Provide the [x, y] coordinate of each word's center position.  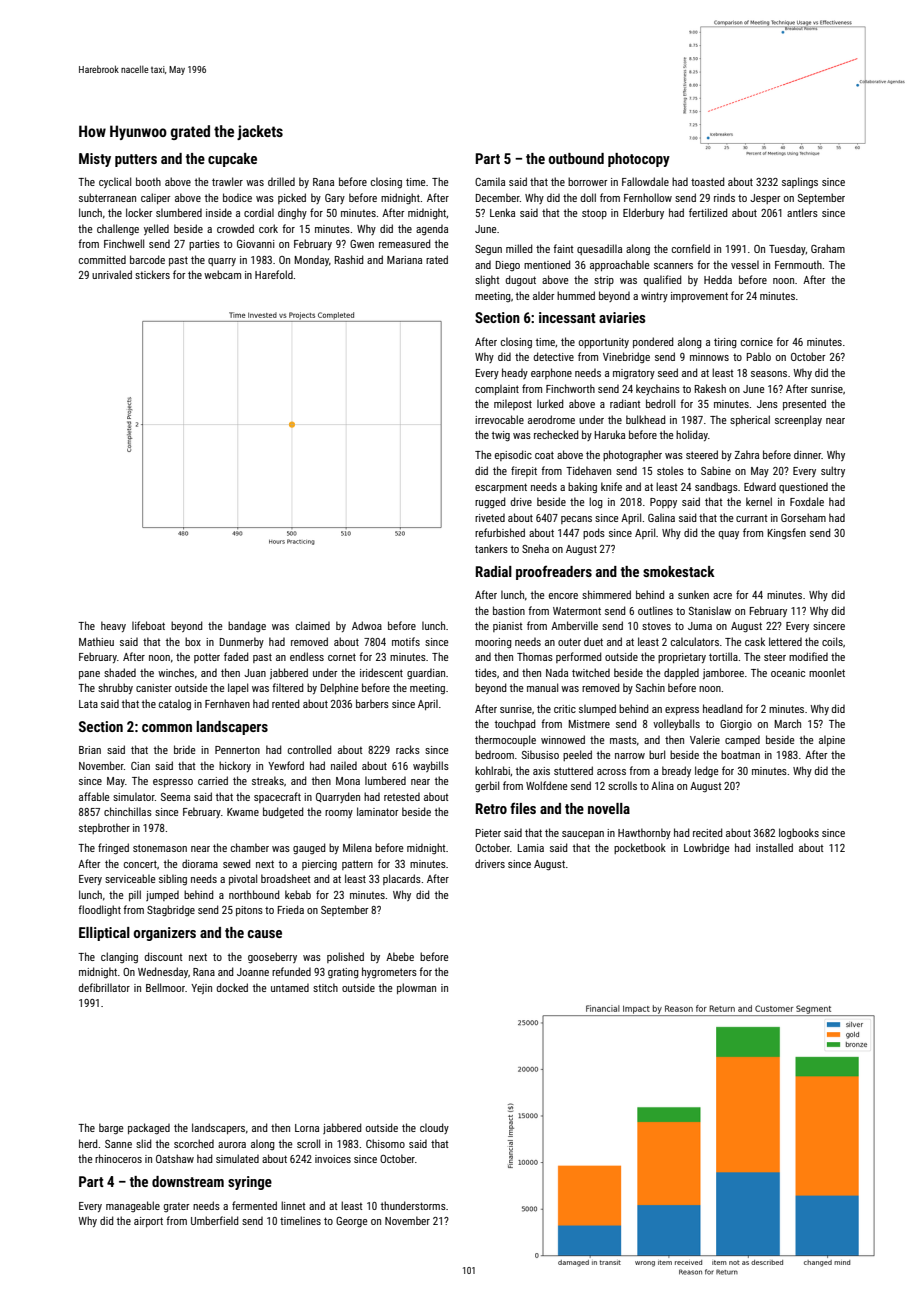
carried [213, 780]
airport [148, 1222]
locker [139, 212]
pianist [507, 627]
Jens [767, 404]
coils [832, 641]
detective [554, 356]
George [351, 1222]
